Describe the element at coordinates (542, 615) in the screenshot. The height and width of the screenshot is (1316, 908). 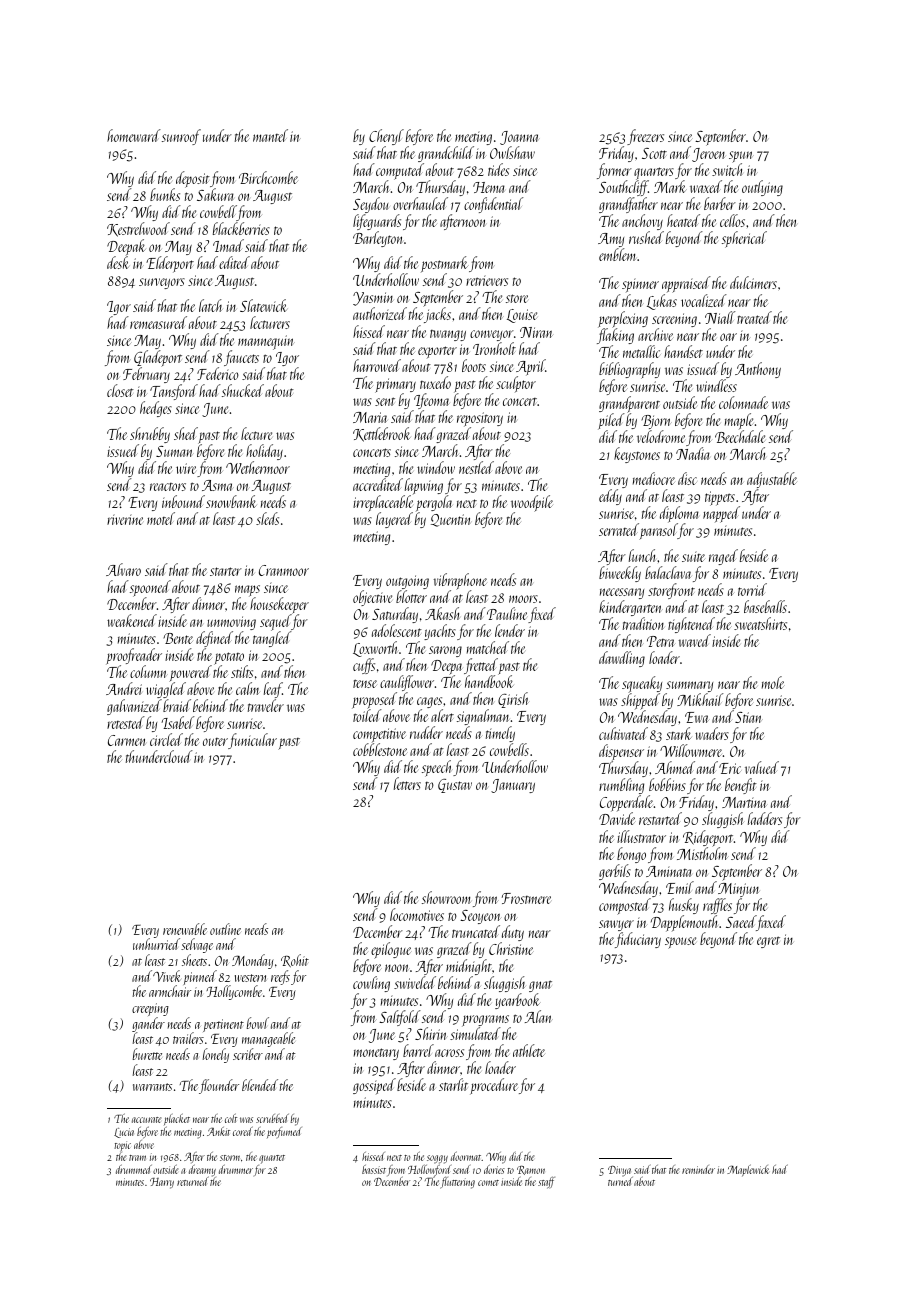
I see `fixed` at that location.
